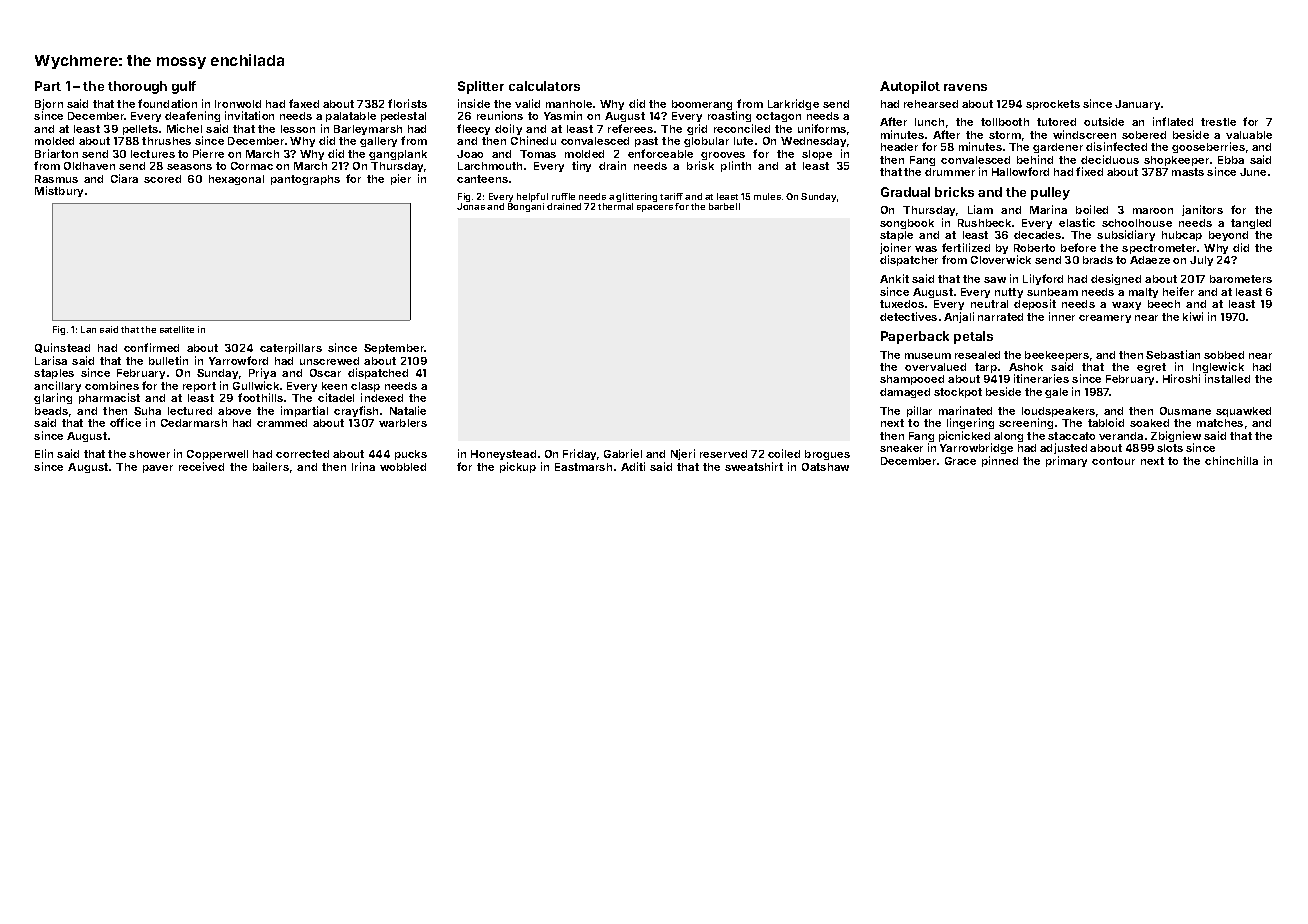 The width and height of the screenshot is (1308, 924). Describe the element at coordinates (1137, 223) in the screenshot. I see `schoolhouse` at that location.
